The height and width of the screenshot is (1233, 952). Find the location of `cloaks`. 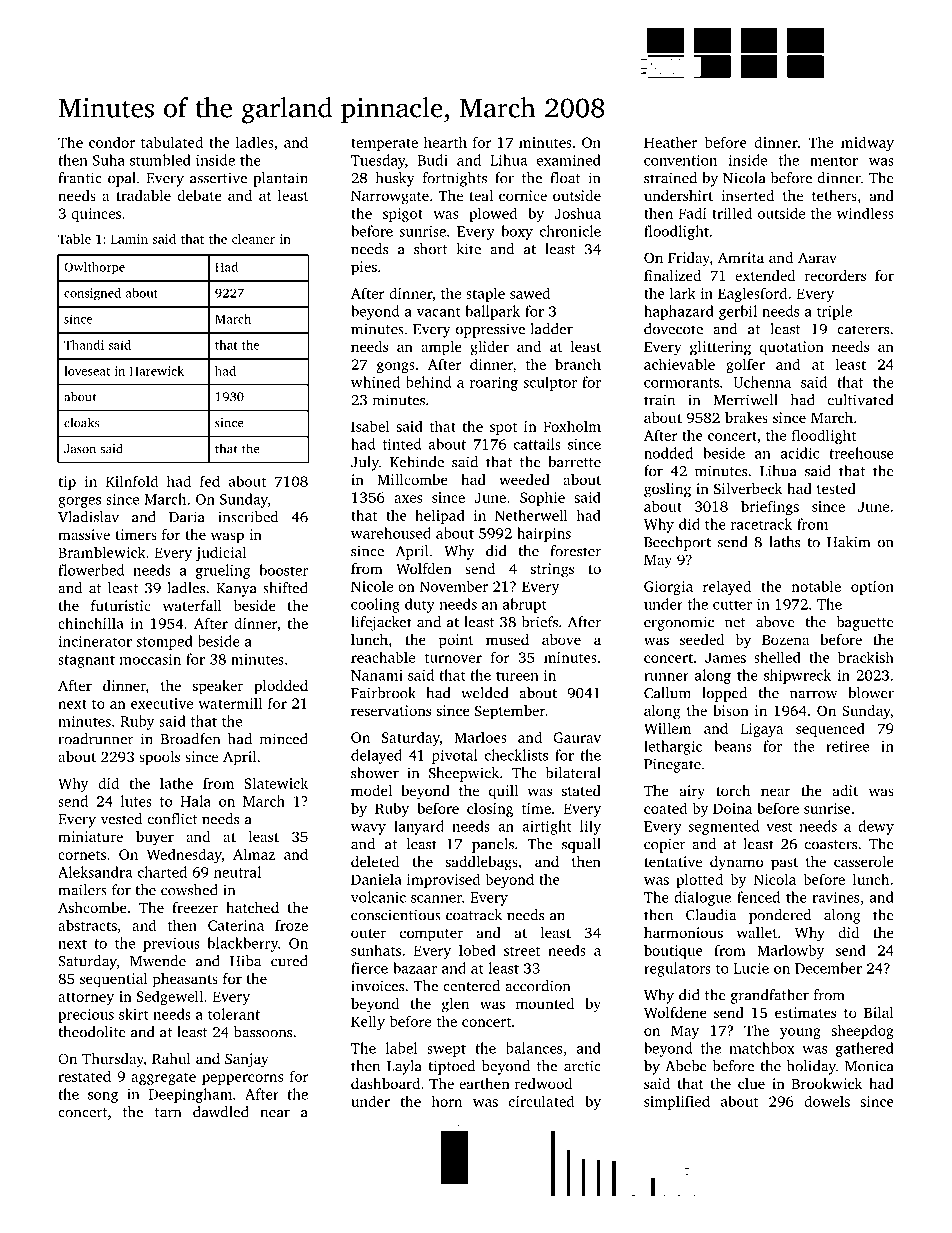

cloaks is located at coordinates (81, 422).
